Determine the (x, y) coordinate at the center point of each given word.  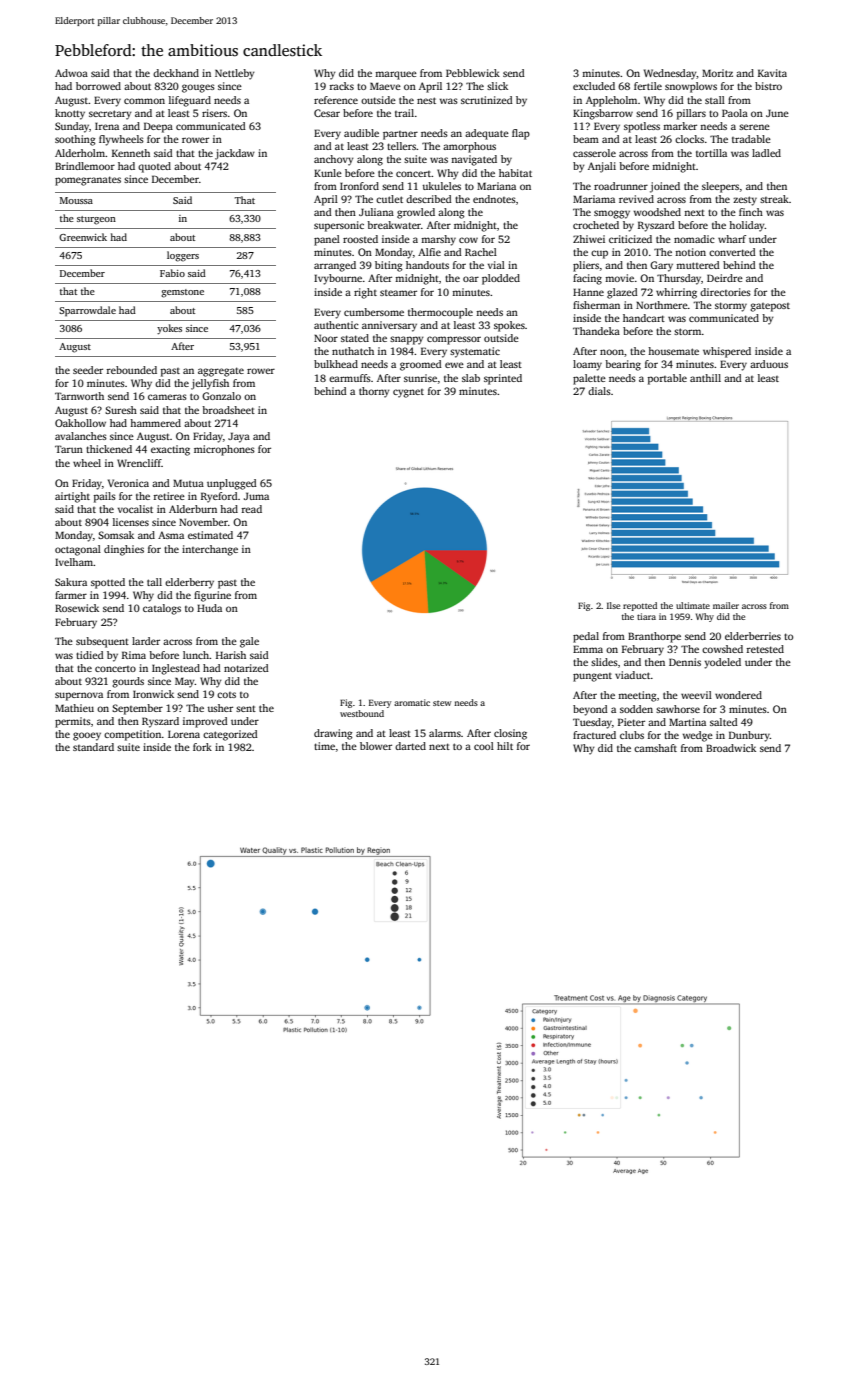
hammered (155, 423)
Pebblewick (473, 73)
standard (93, 747)
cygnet (408, 393)
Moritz (717, 73)
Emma (588, 649)
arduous (769, 364)
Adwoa (71, 73)
